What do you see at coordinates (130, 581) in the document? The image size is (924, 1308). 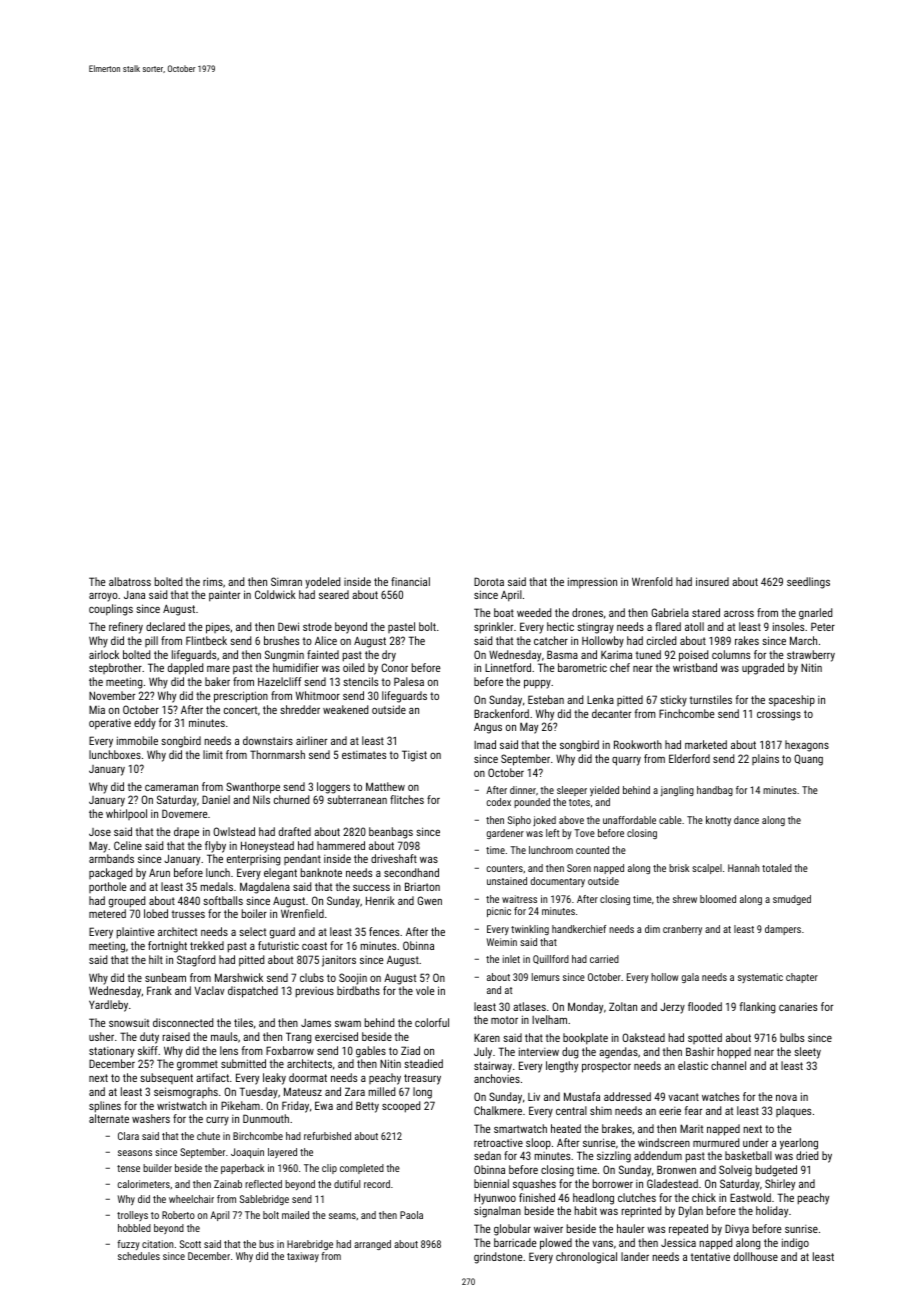 I see `albatross` at bounding box center [130, 581].
